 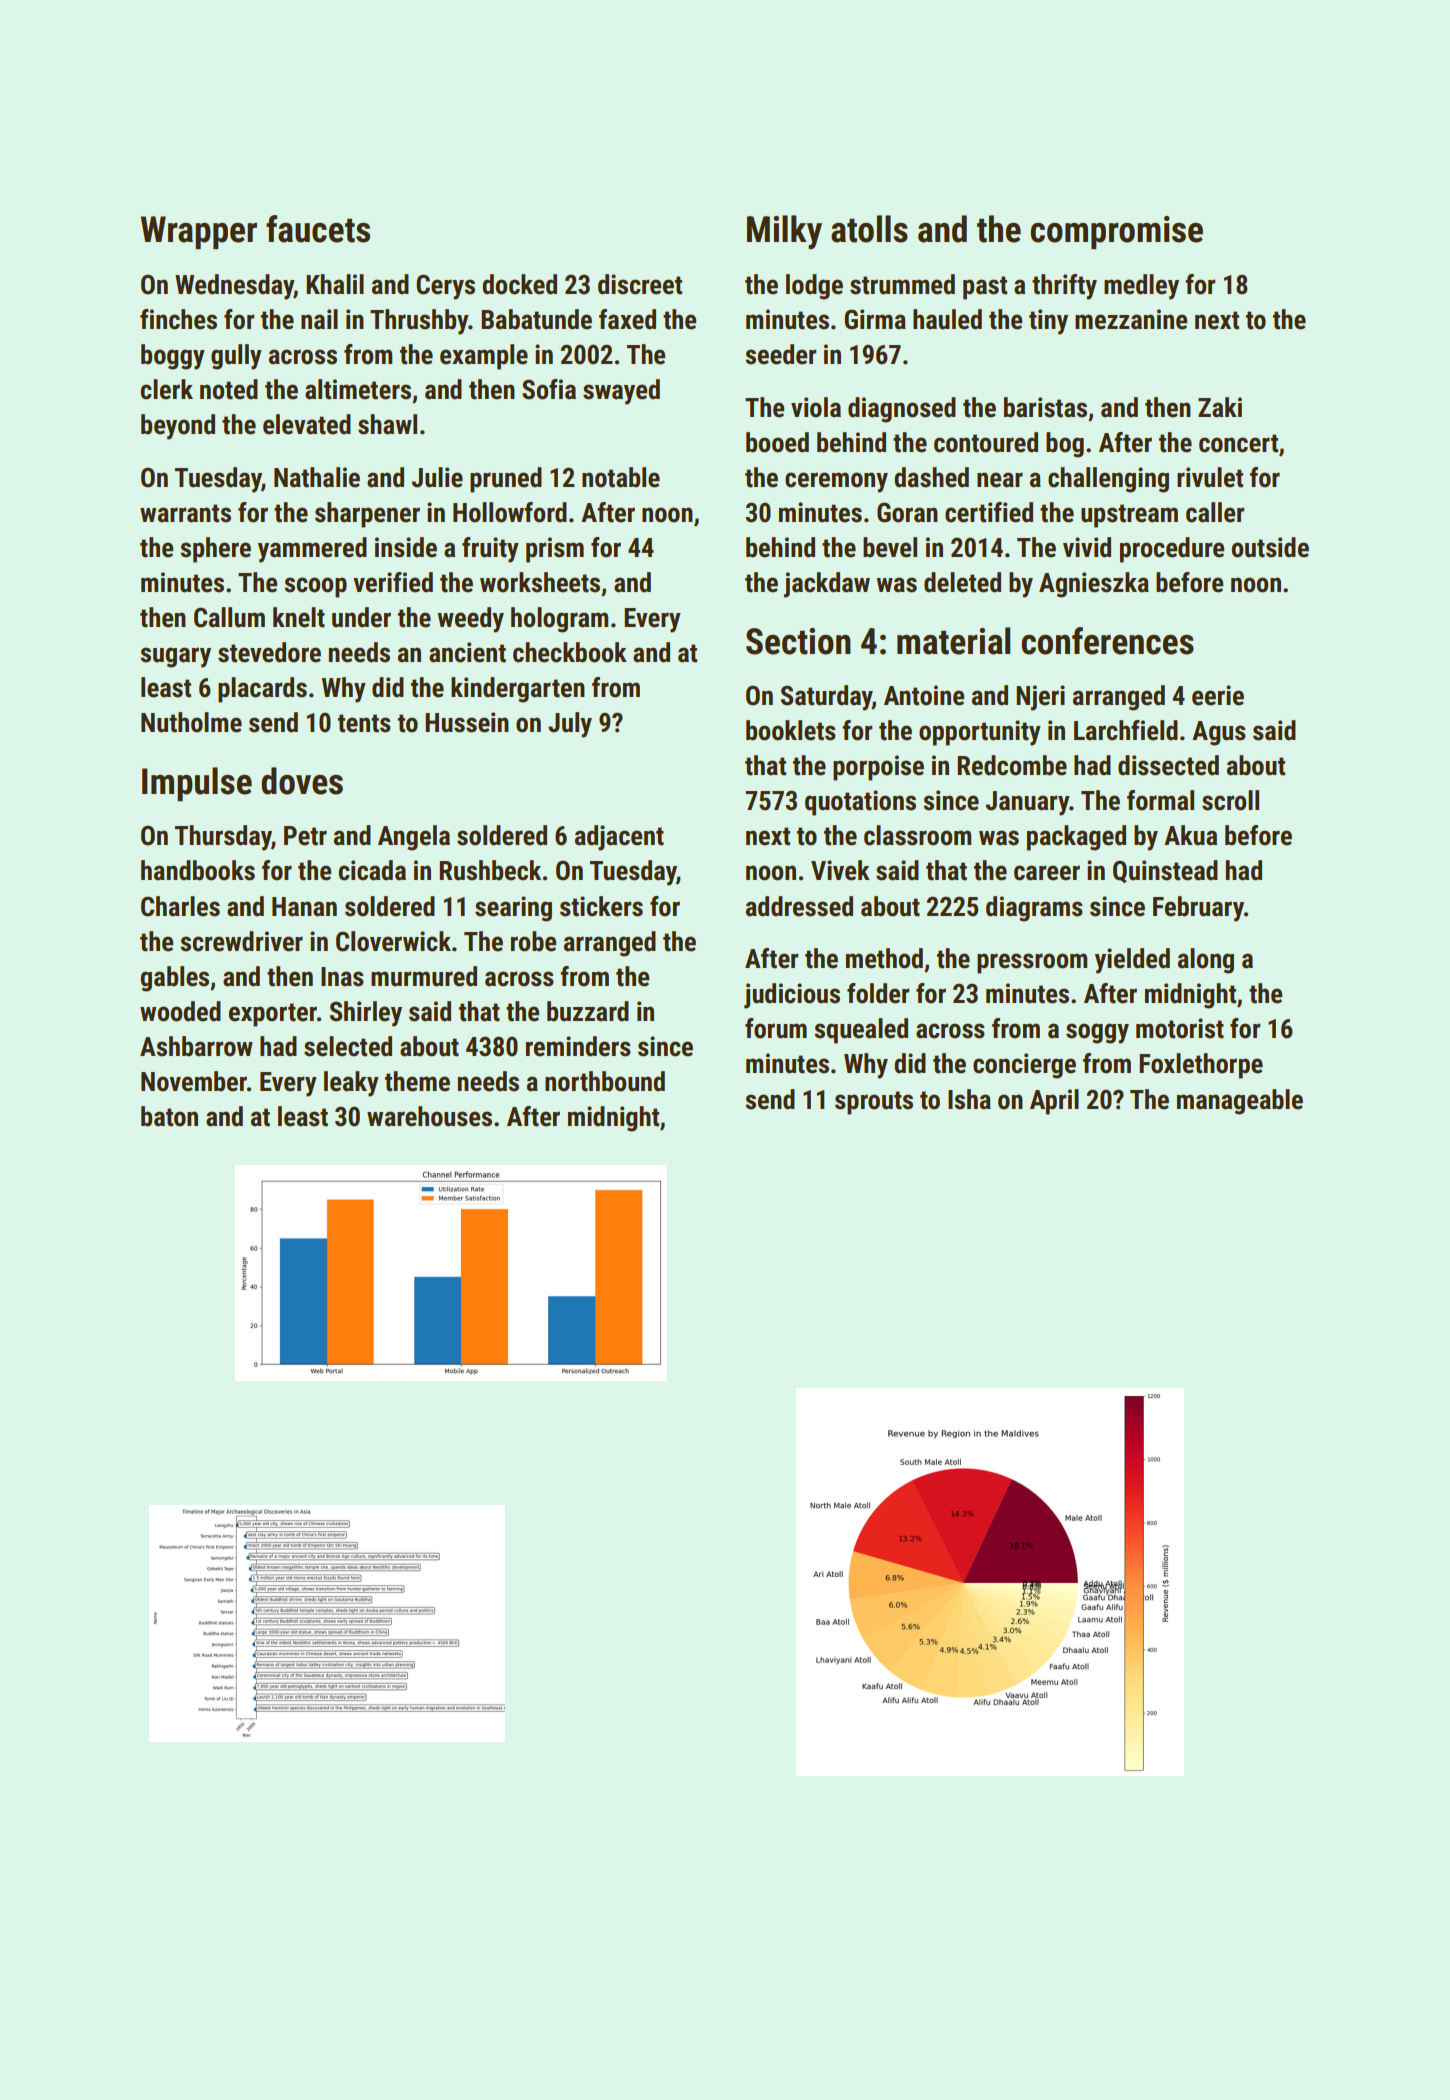 I want to click on Shirley, so click(x=366, y=1014).
